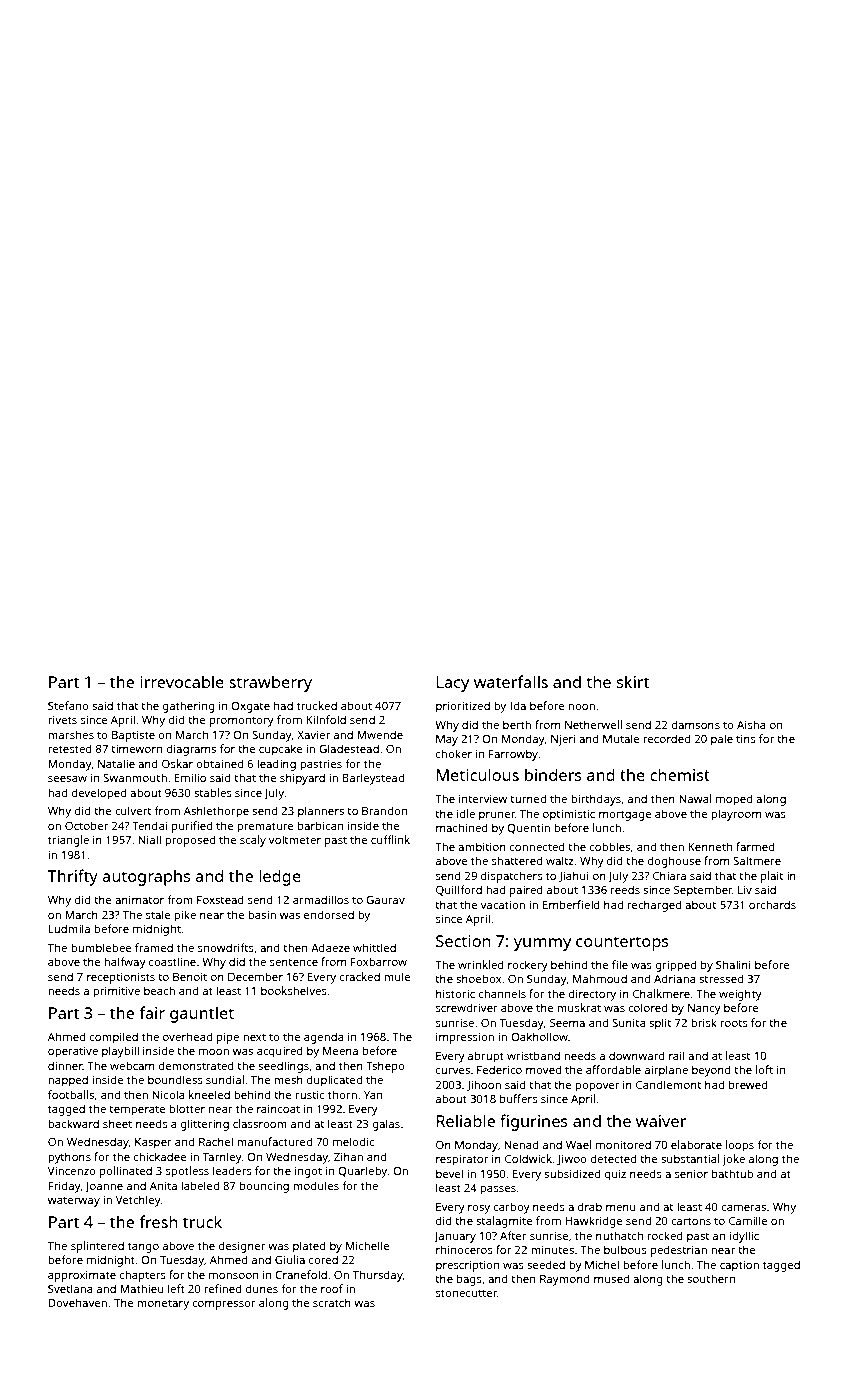 Image resolution: width=849 pixels, height=1400 pixels. Describe the element at coordinates (373, 779) in the document. I see `Barleystead` at that location.
